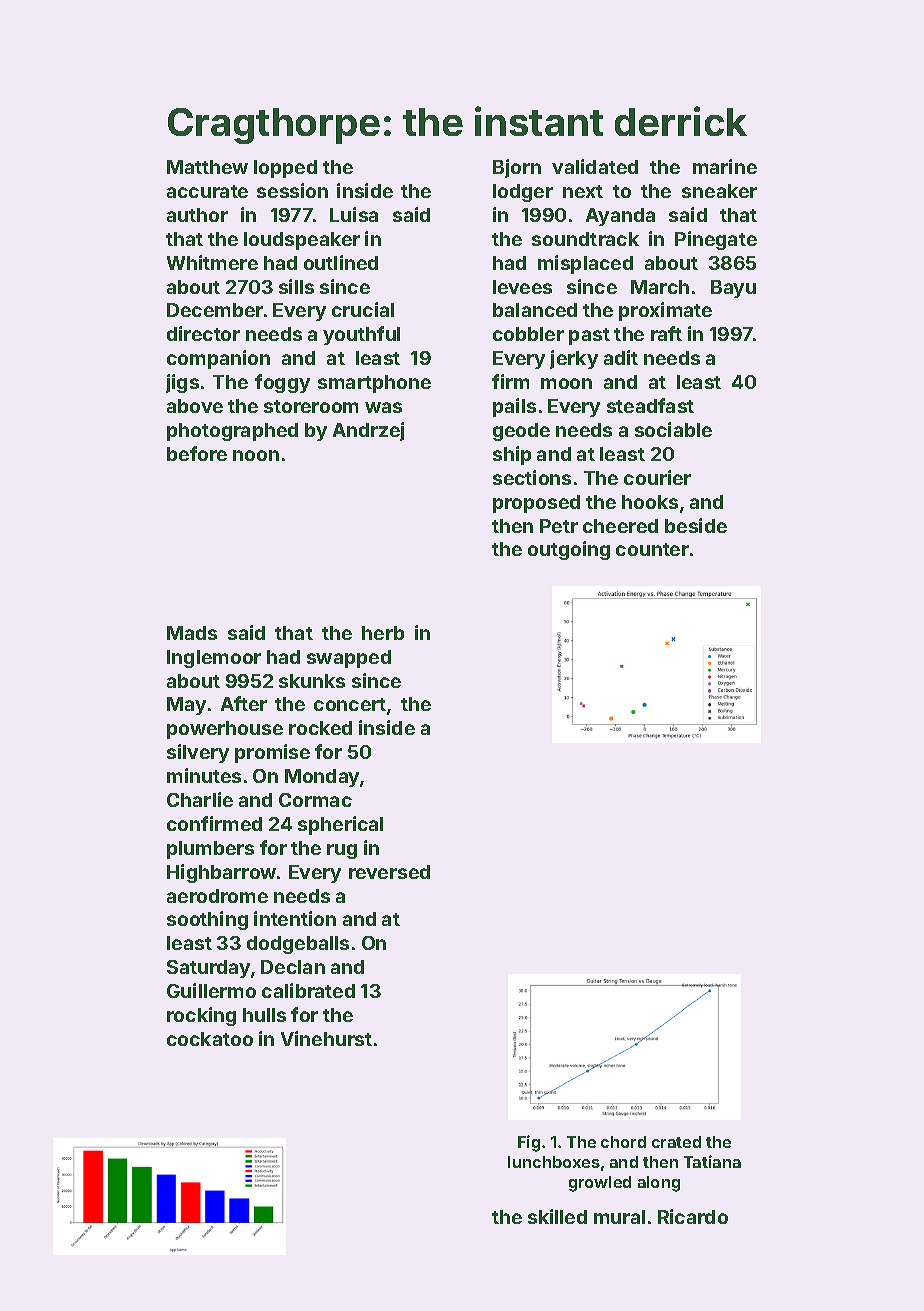 This page has width=924, height=1311. What do you see at coordinates (620, 217) in the page?
I see `Ayanda` at bounding box center [620, 217].
